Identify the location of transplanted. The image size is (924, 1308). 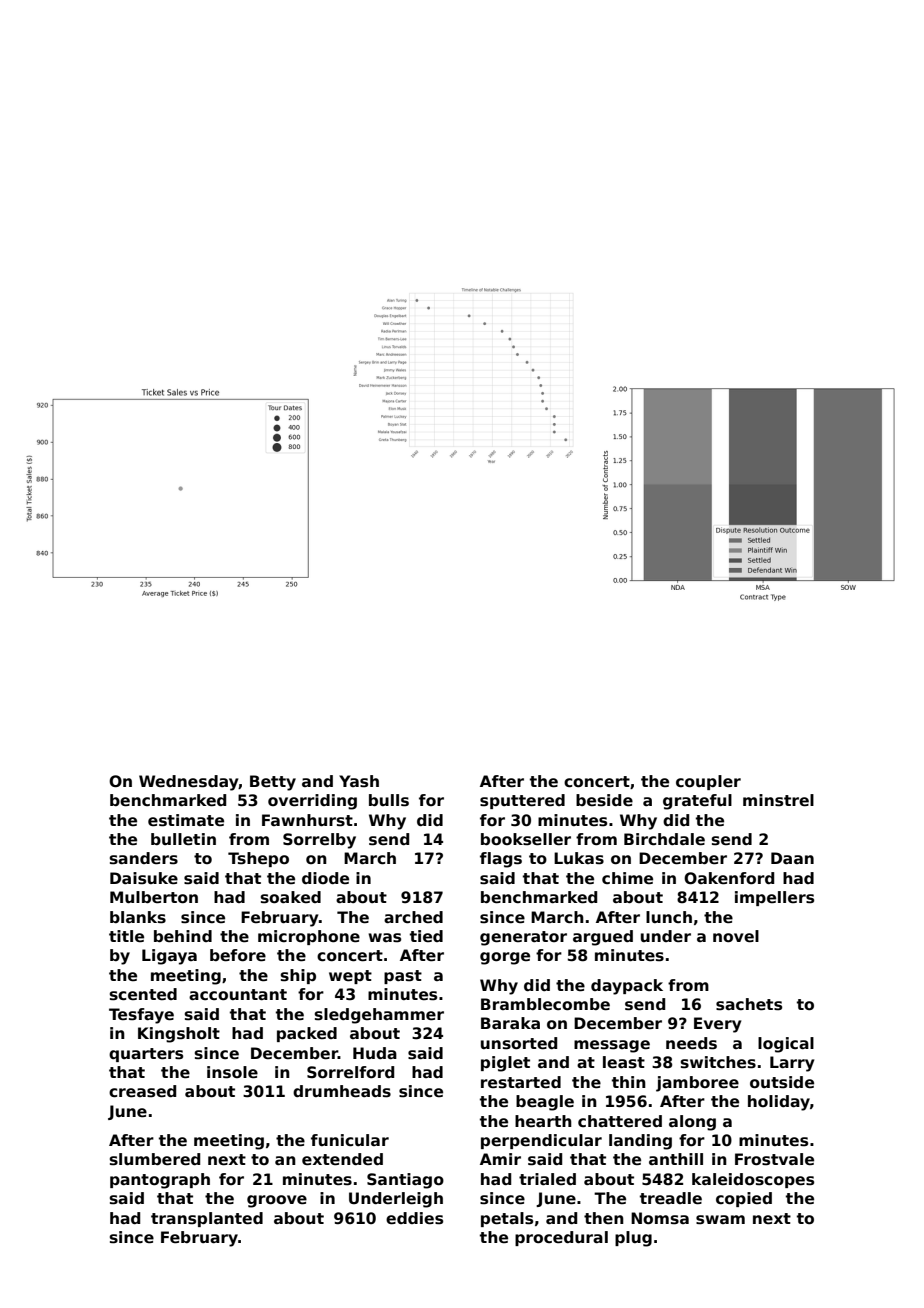
(207, 1219).
